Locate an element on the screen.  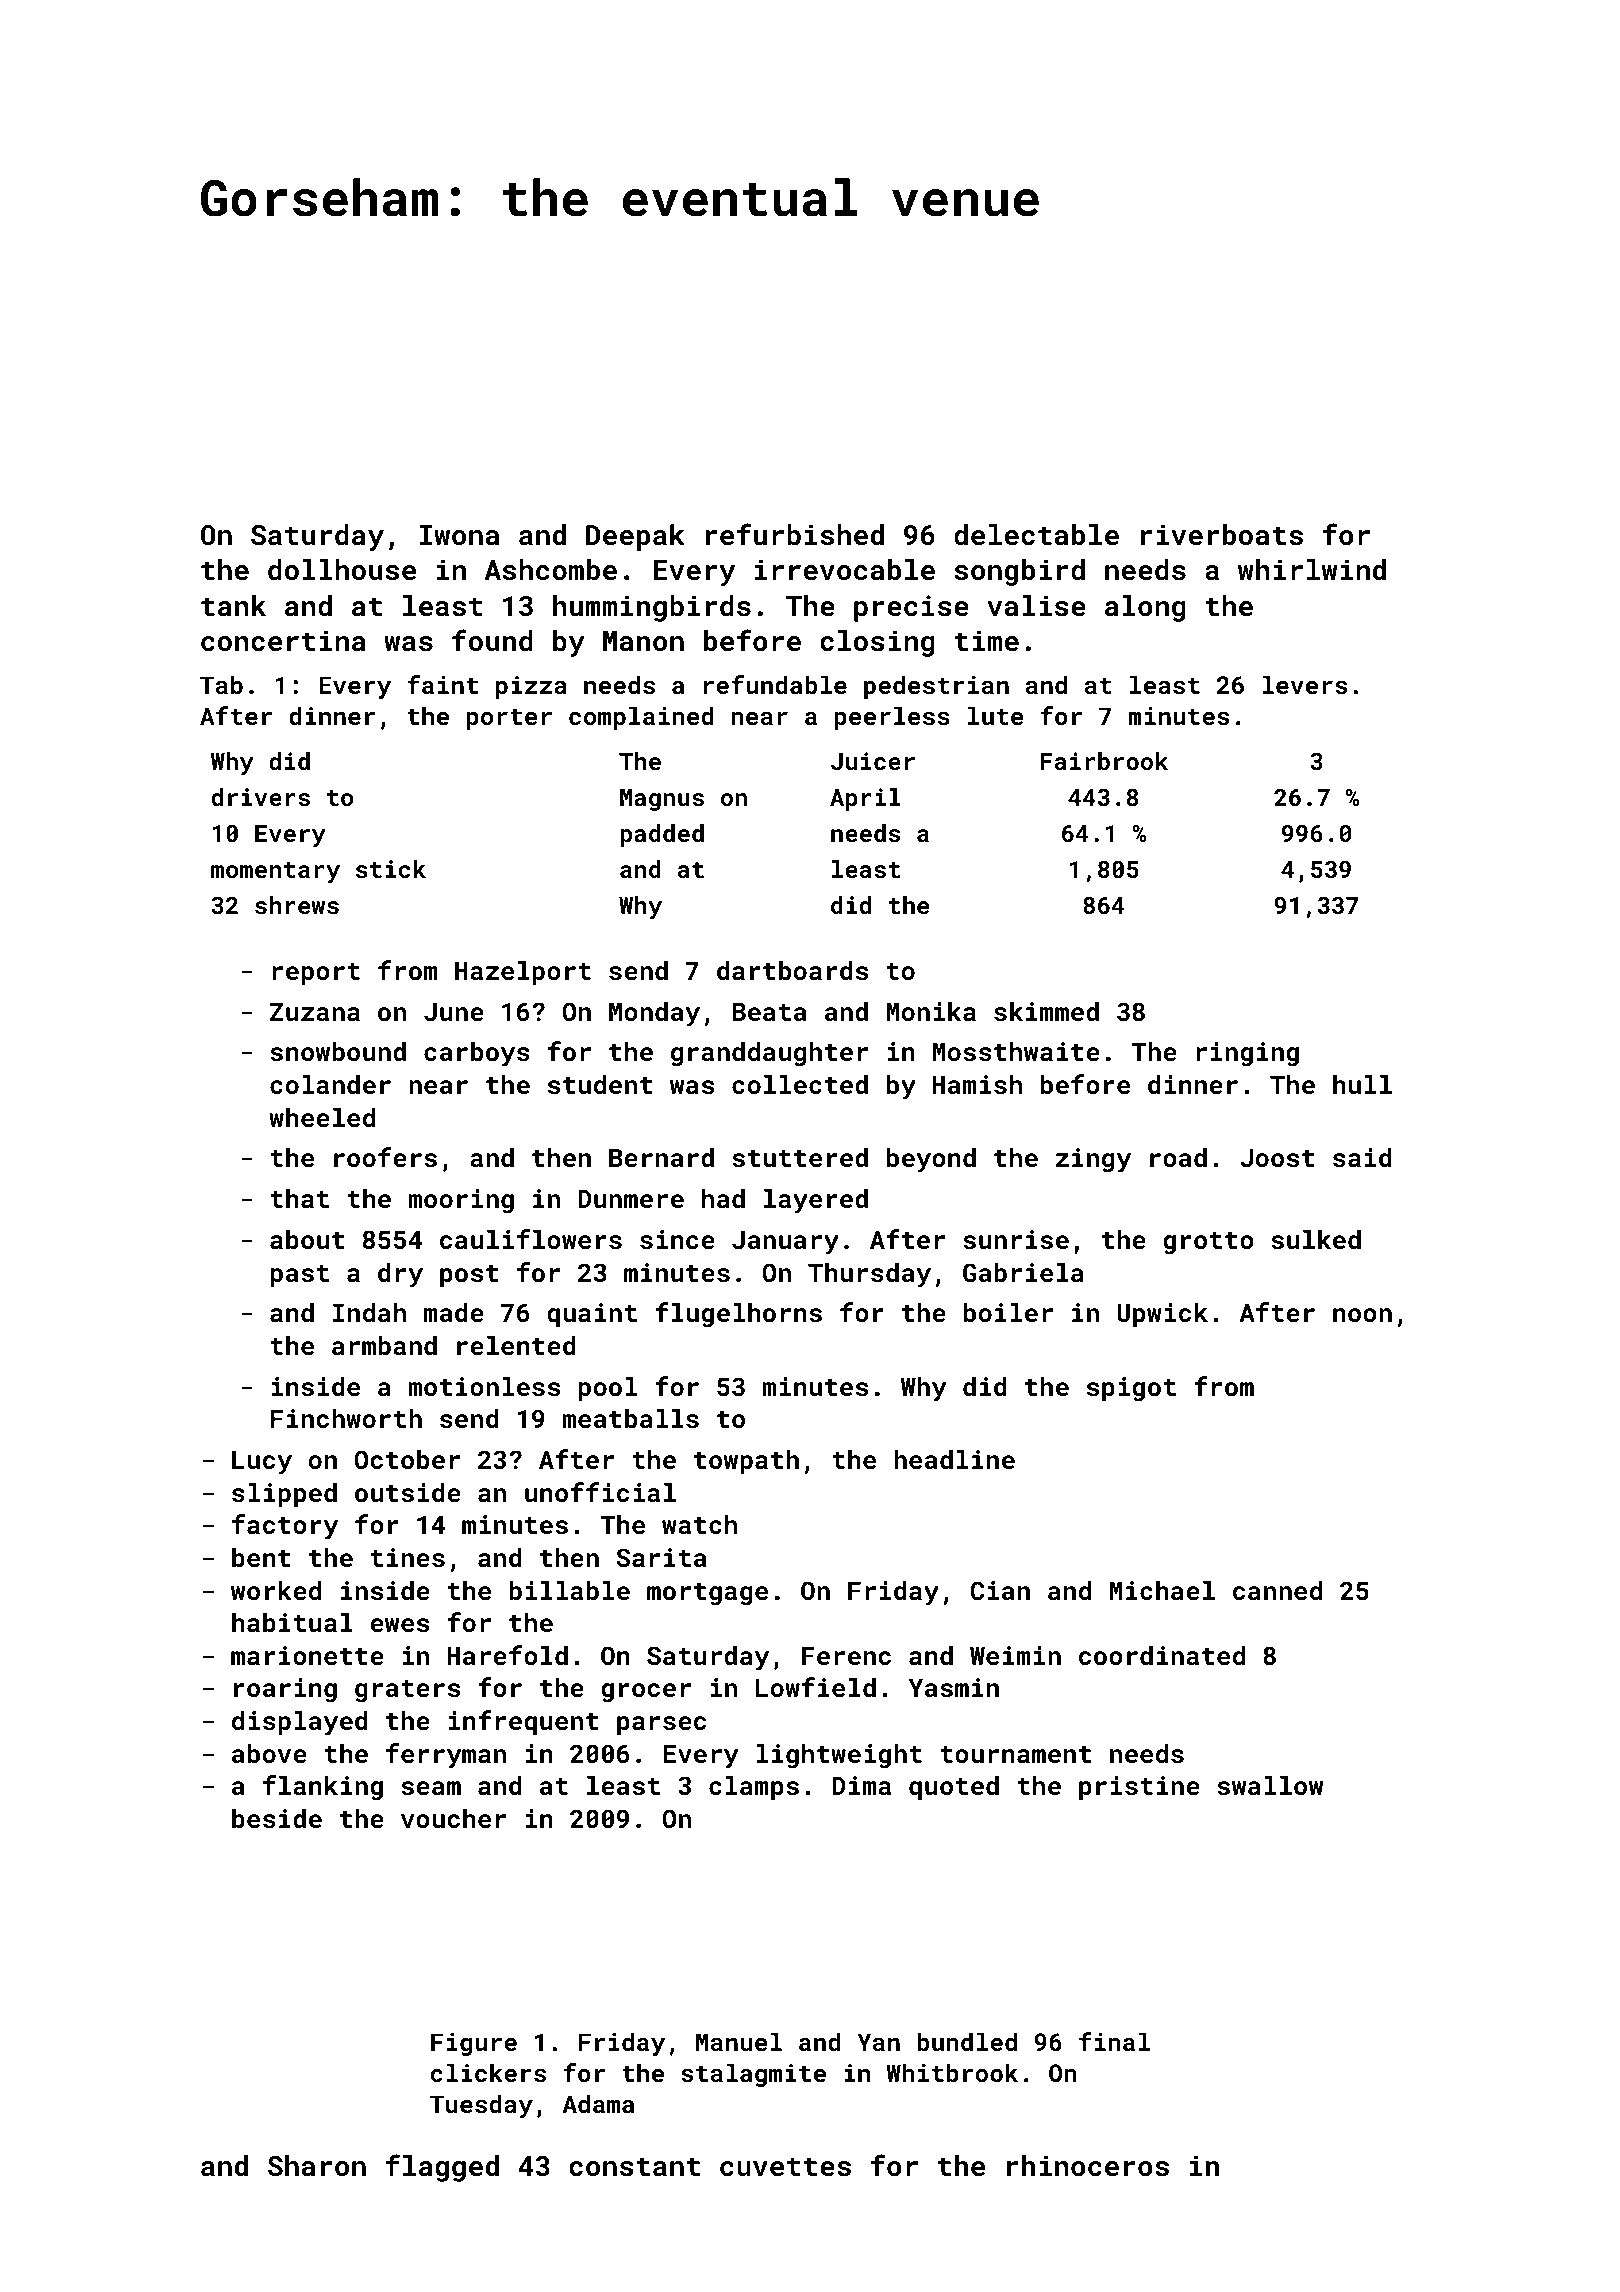
mooring is located at coordinates (461, 1201).
